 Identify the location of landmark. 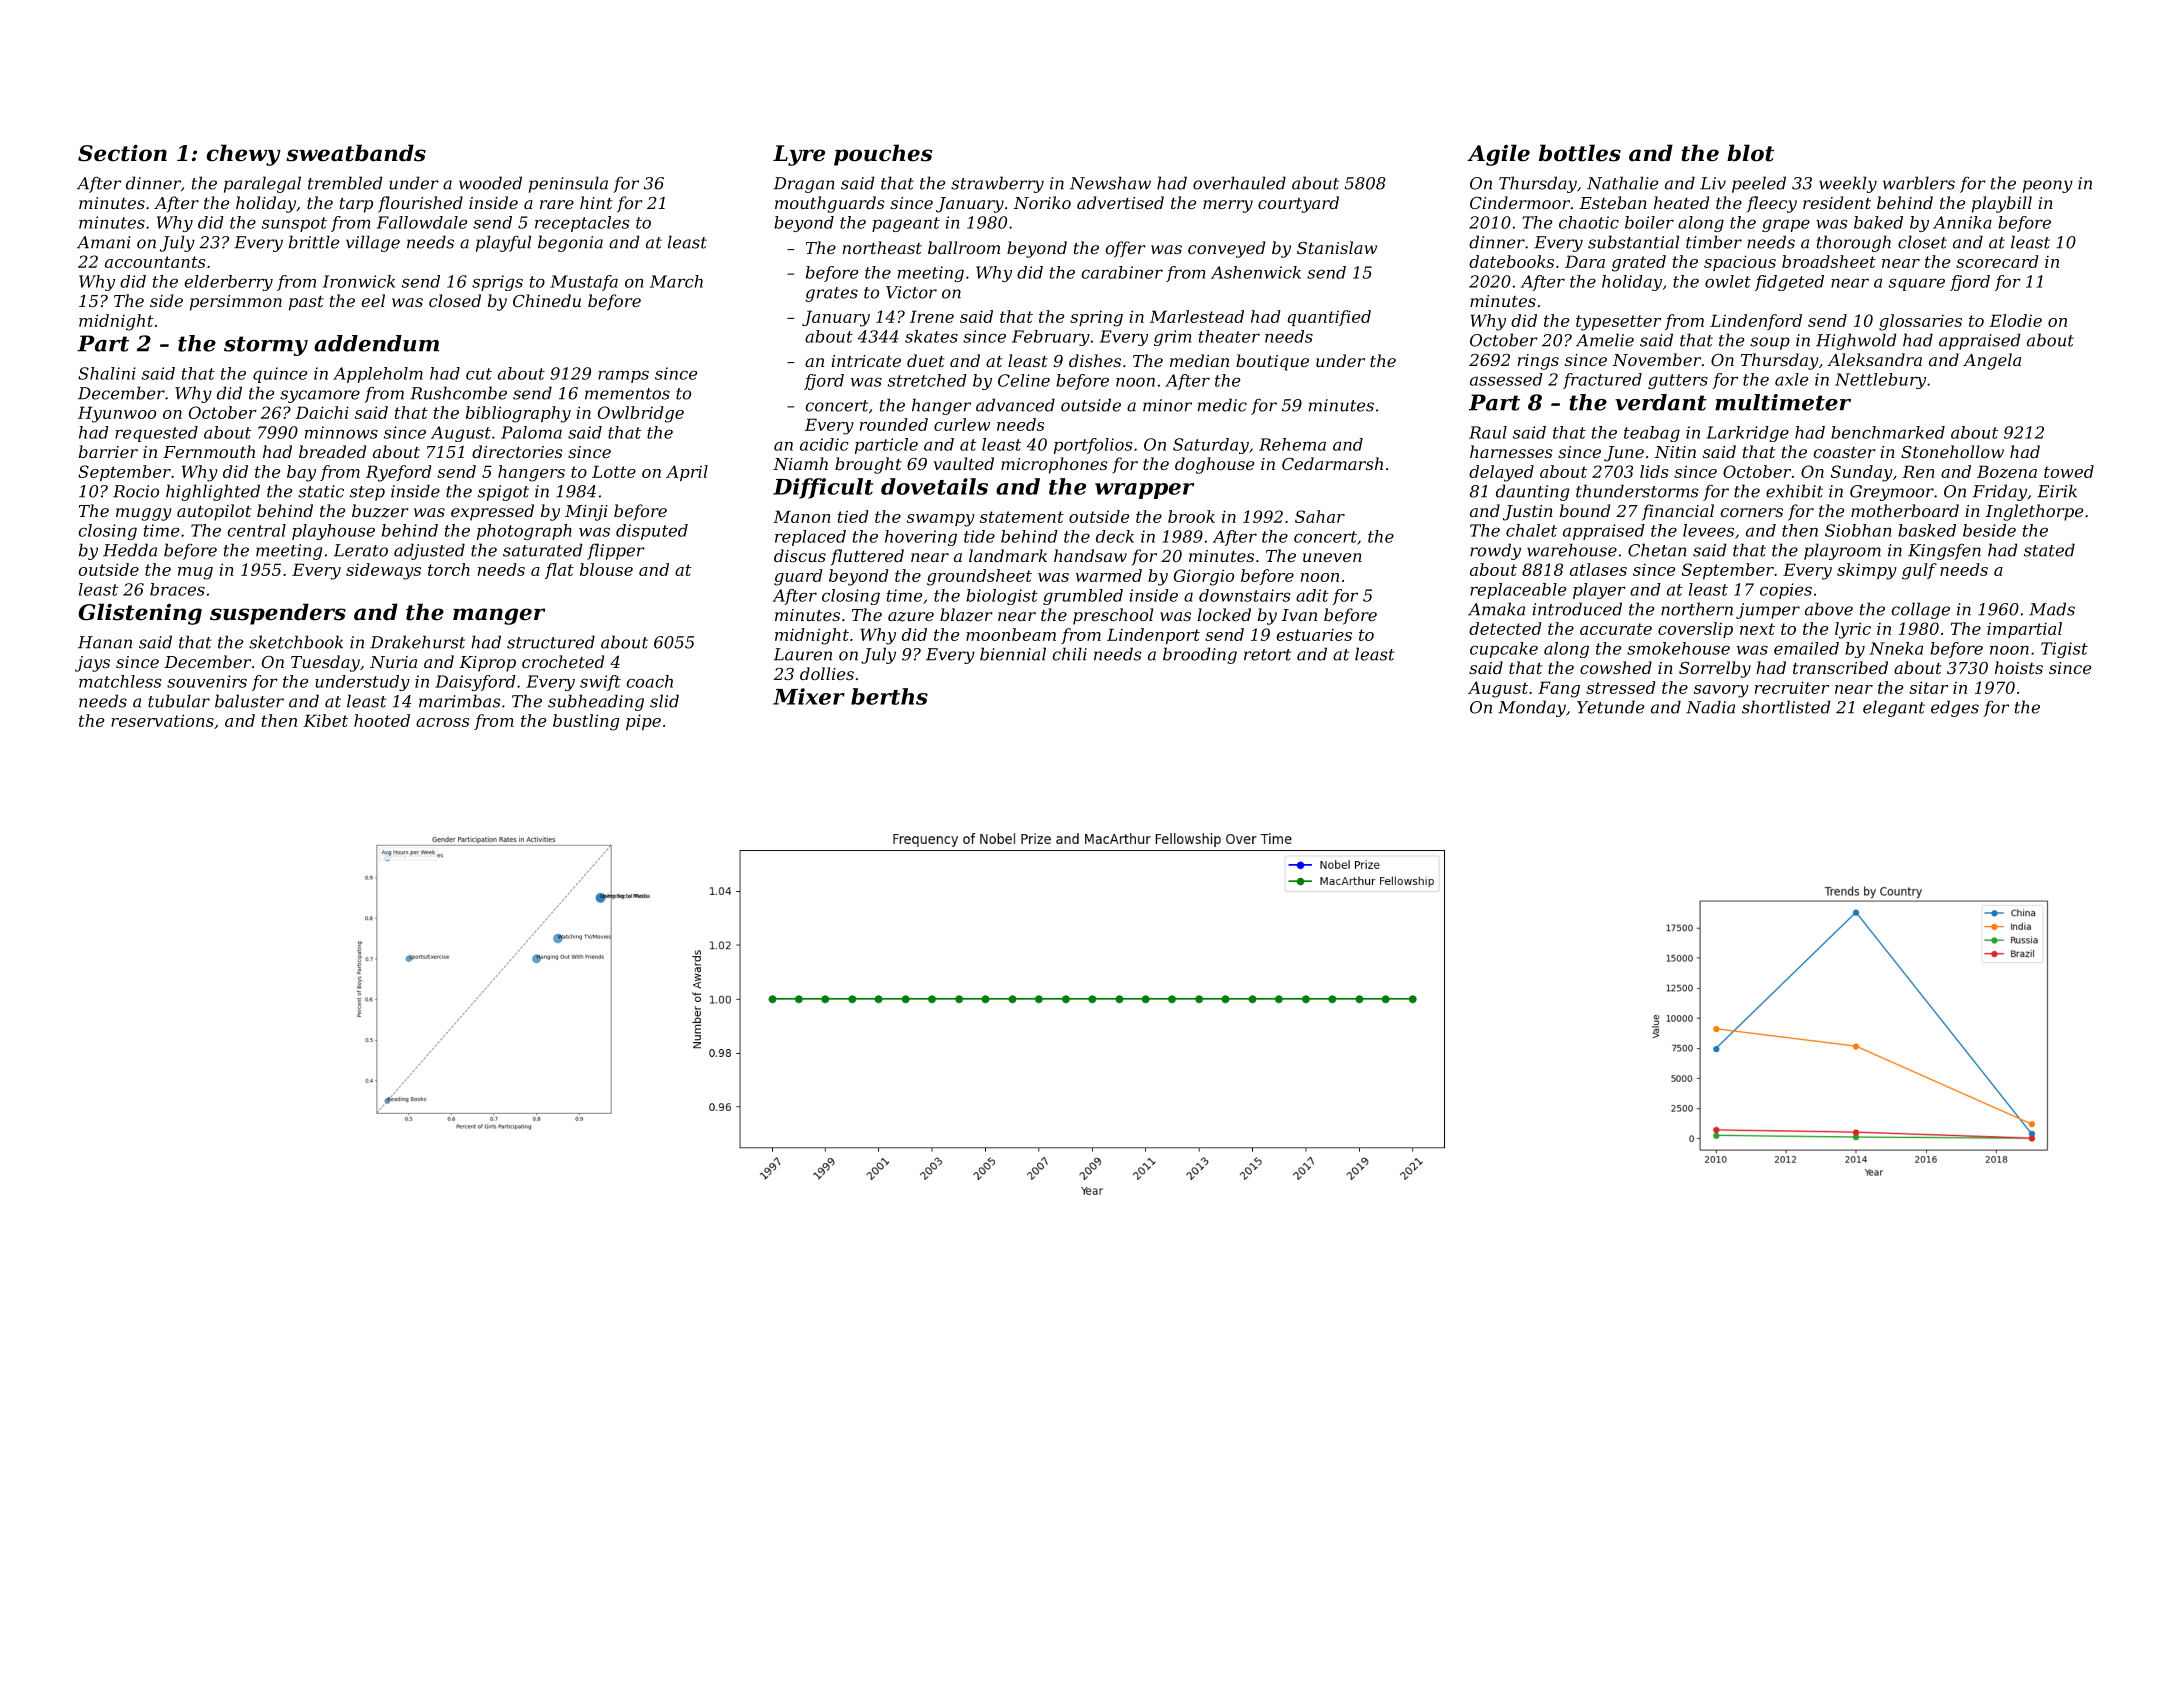
(1008, 555).
